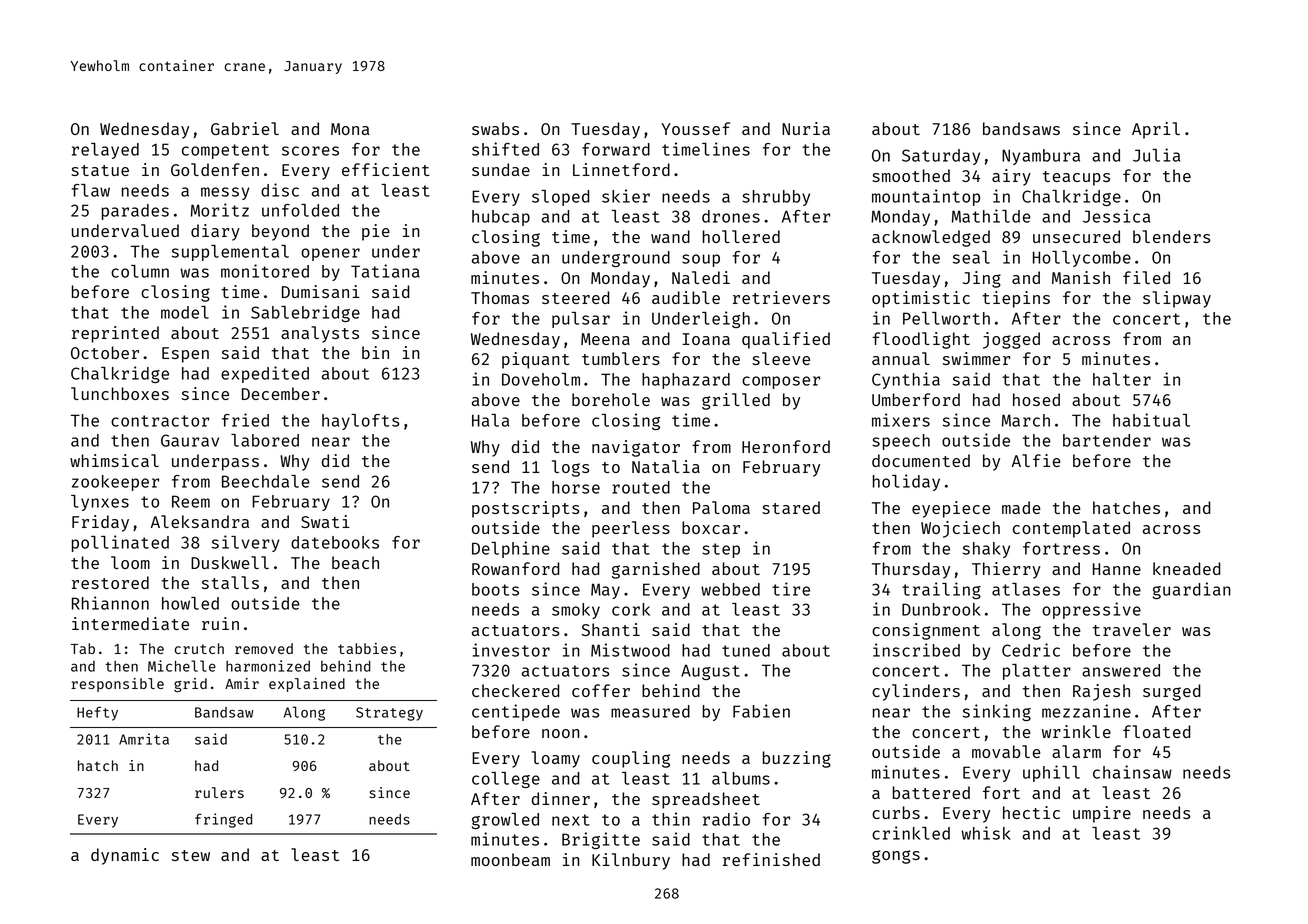 The height and width of the page is (924, 1308). What do you see at coordinates (506, 780) in the page?
I see `college` at bounding box center [506, 780].
